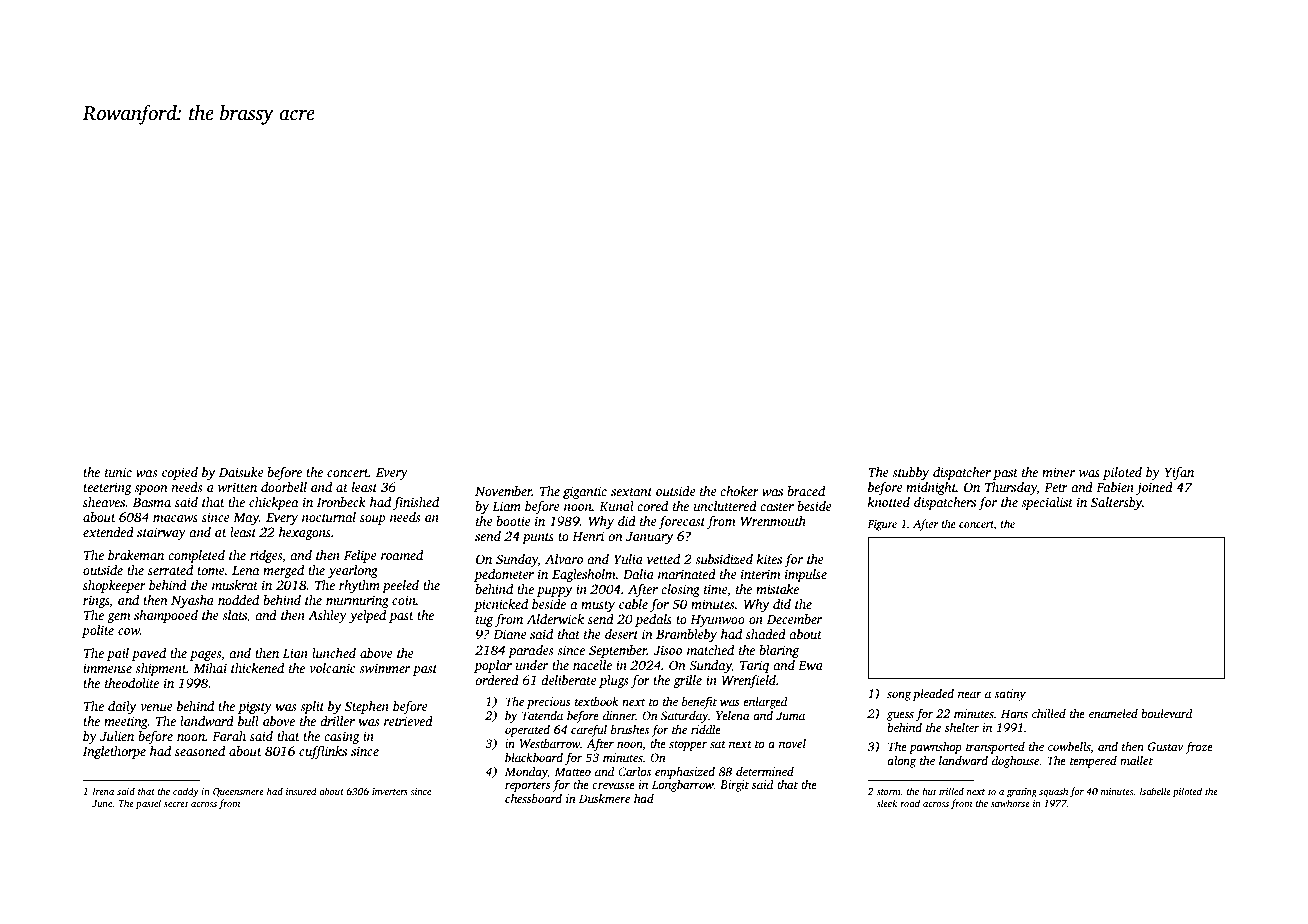 Image resolution: width=1308 pixels, height=924 pixels. Describe the element at coordinates (161, 533) in the document. I see `stairway` at that location.
